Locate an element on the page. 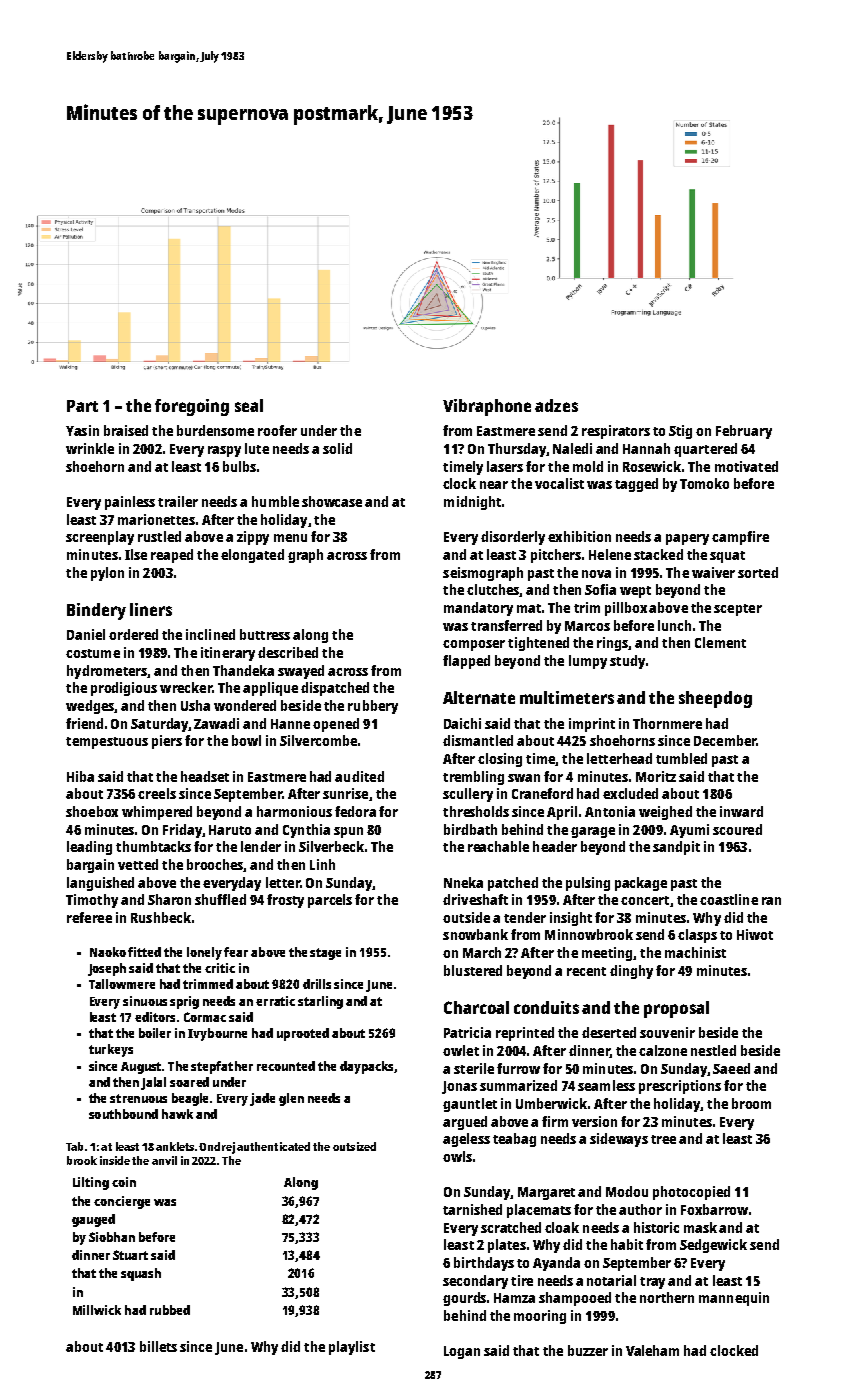 Image resolution: width=849 pixels, height=1400 pixels. Yasin is located at coordinates (82, 430).
